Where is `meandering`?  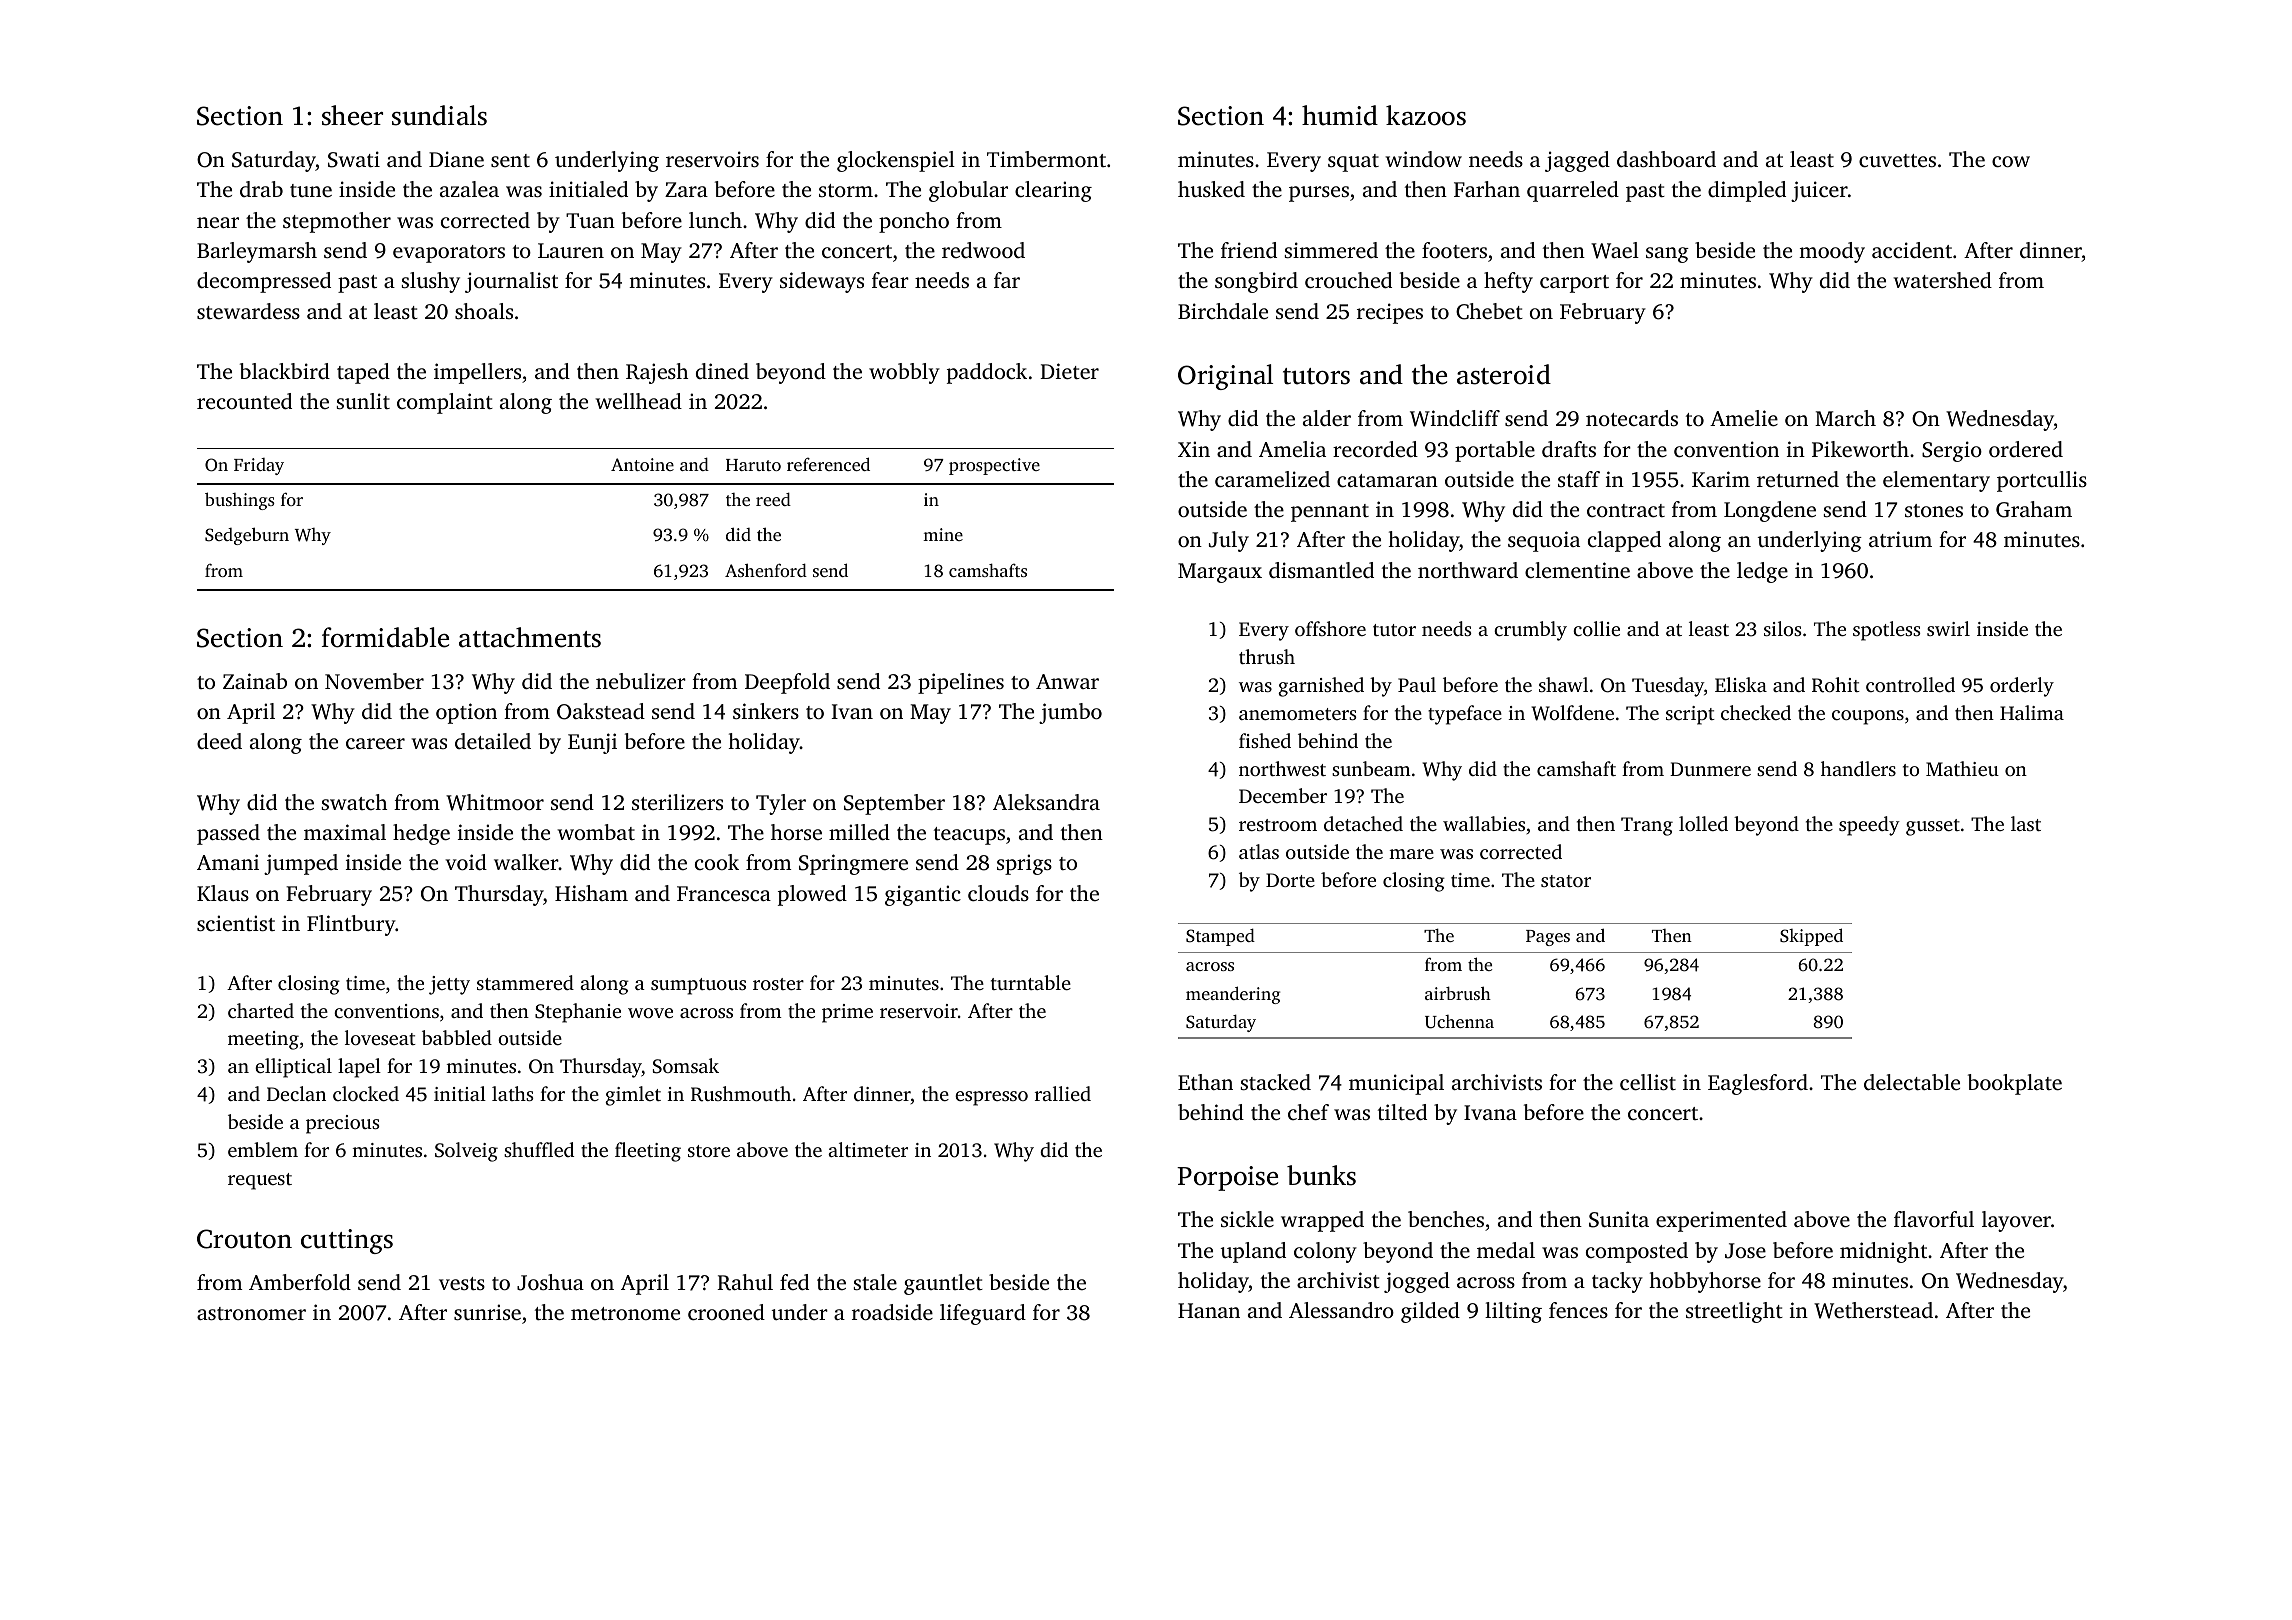 meandering is located at coordinates (1233, 995).
